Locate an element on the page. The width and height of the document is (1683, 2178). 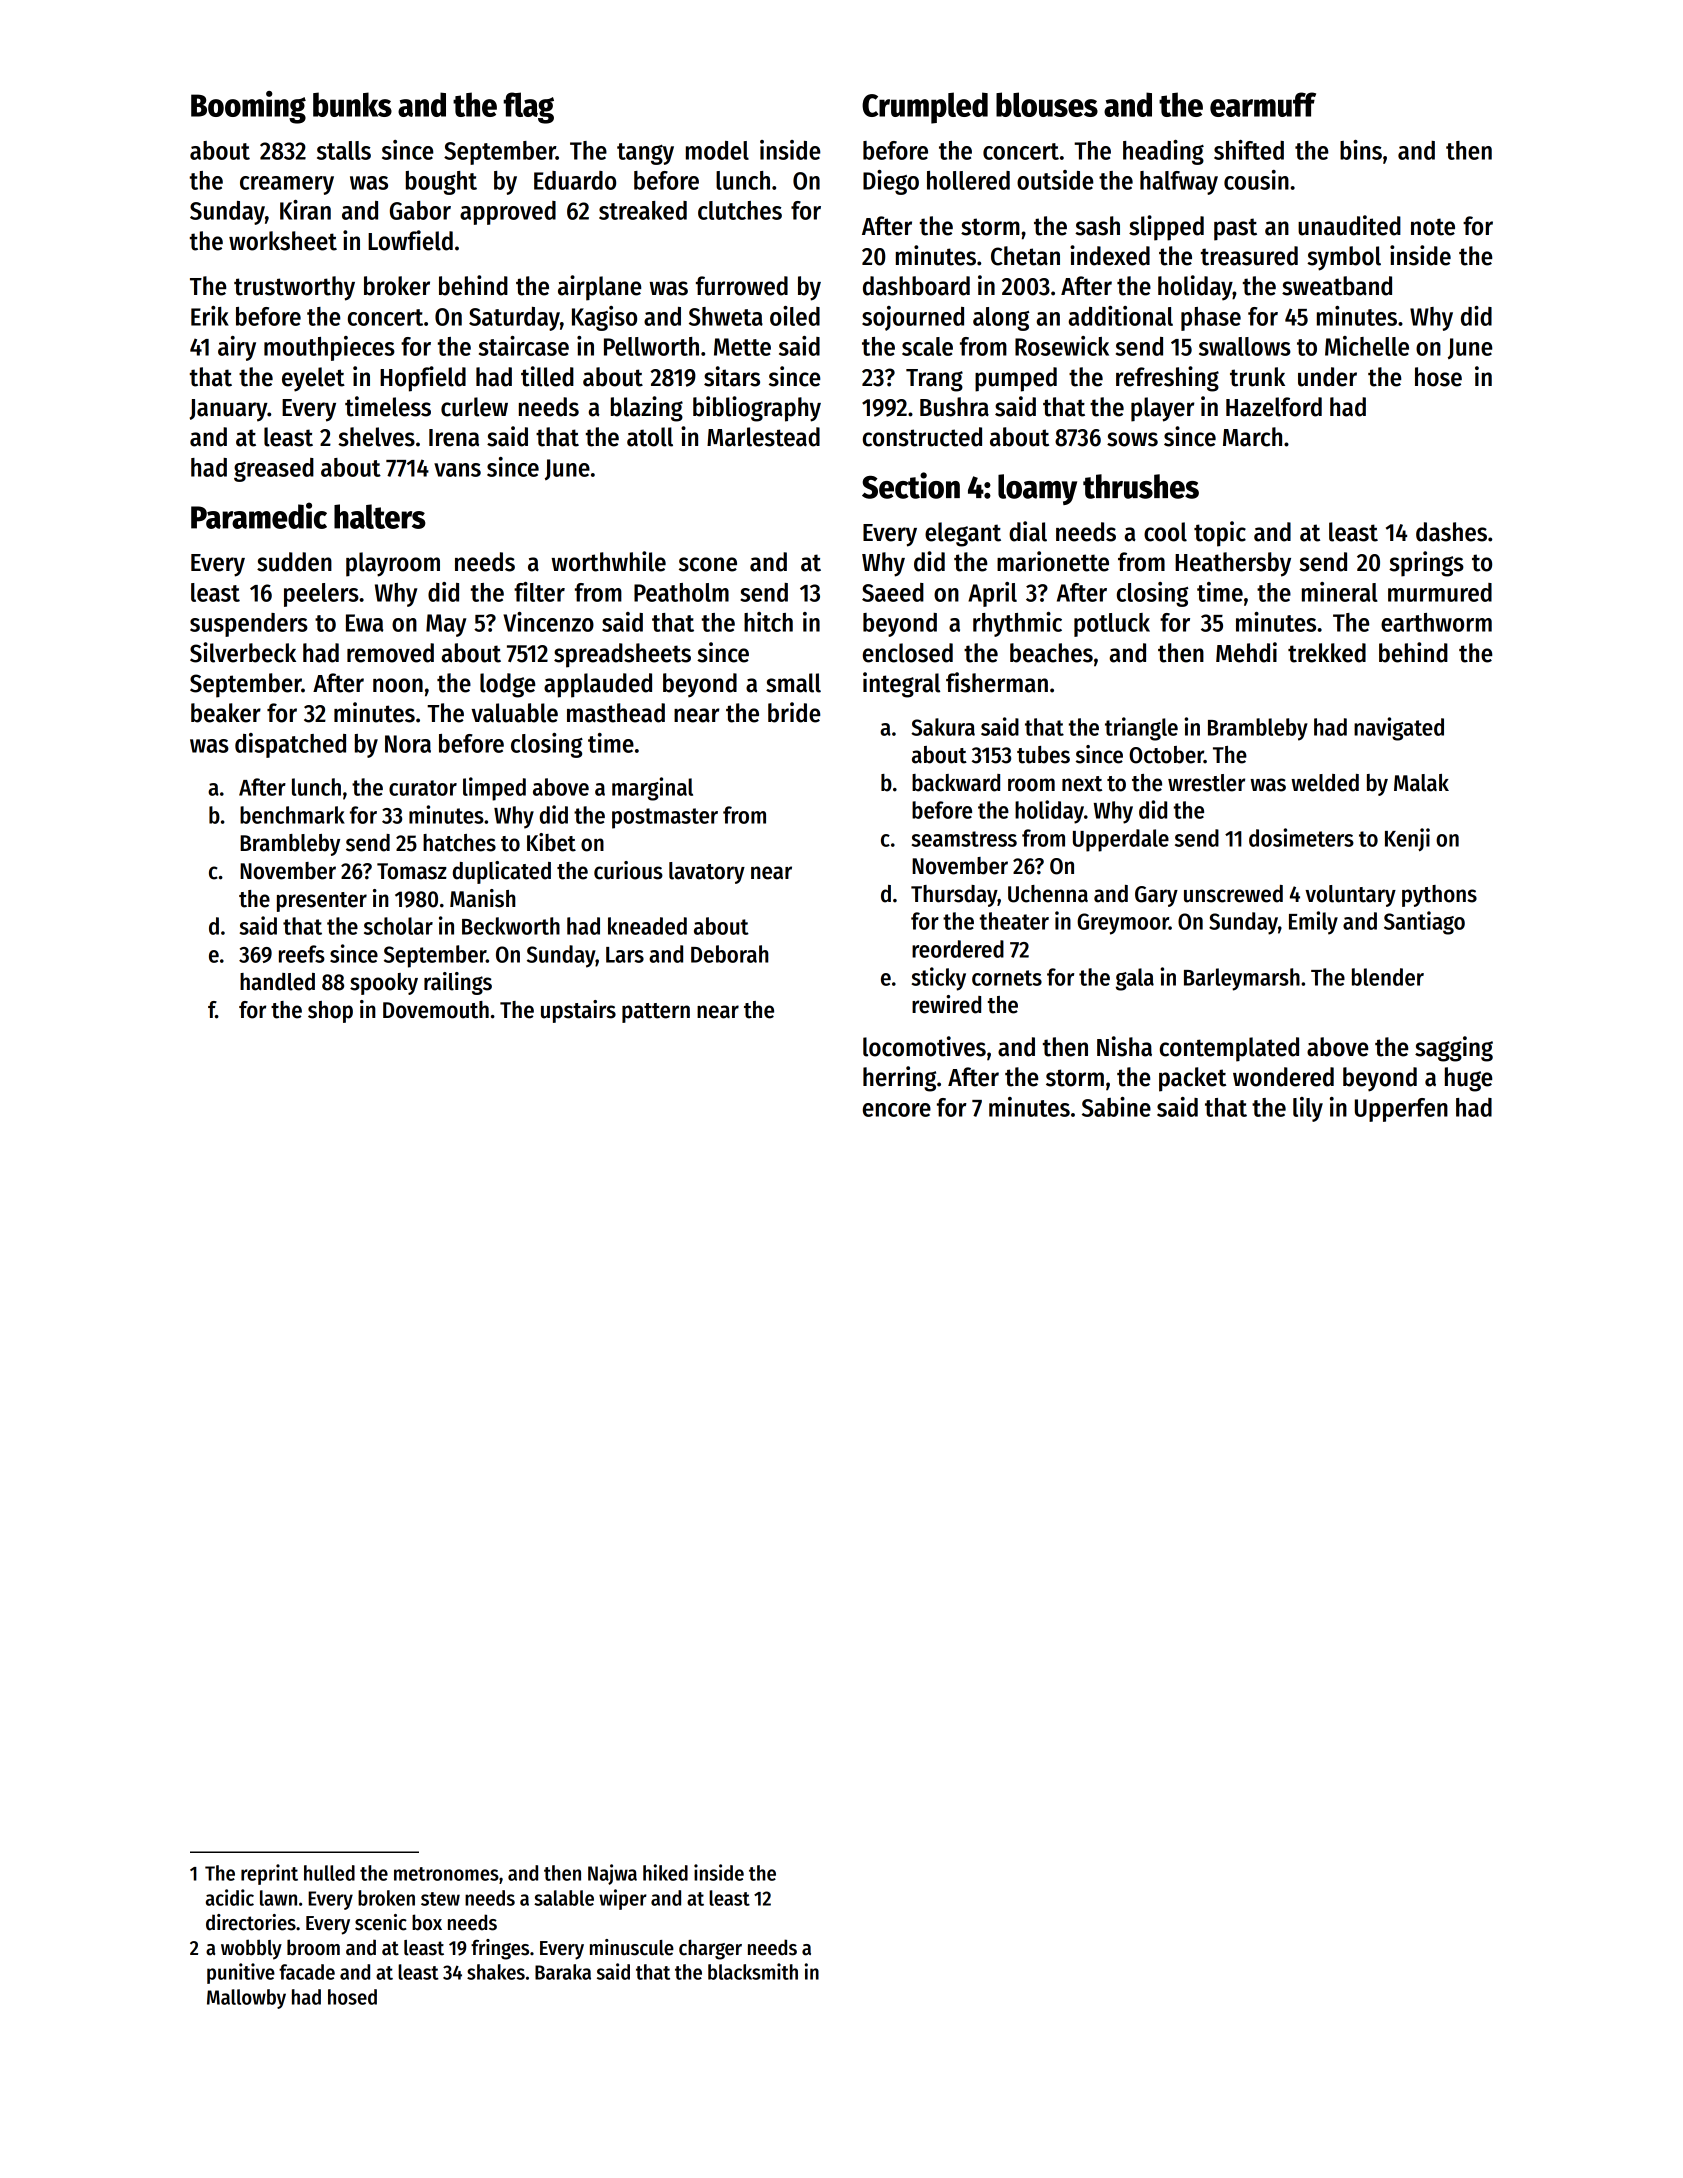
blacksmith is located at coordinates (753, 1971).
